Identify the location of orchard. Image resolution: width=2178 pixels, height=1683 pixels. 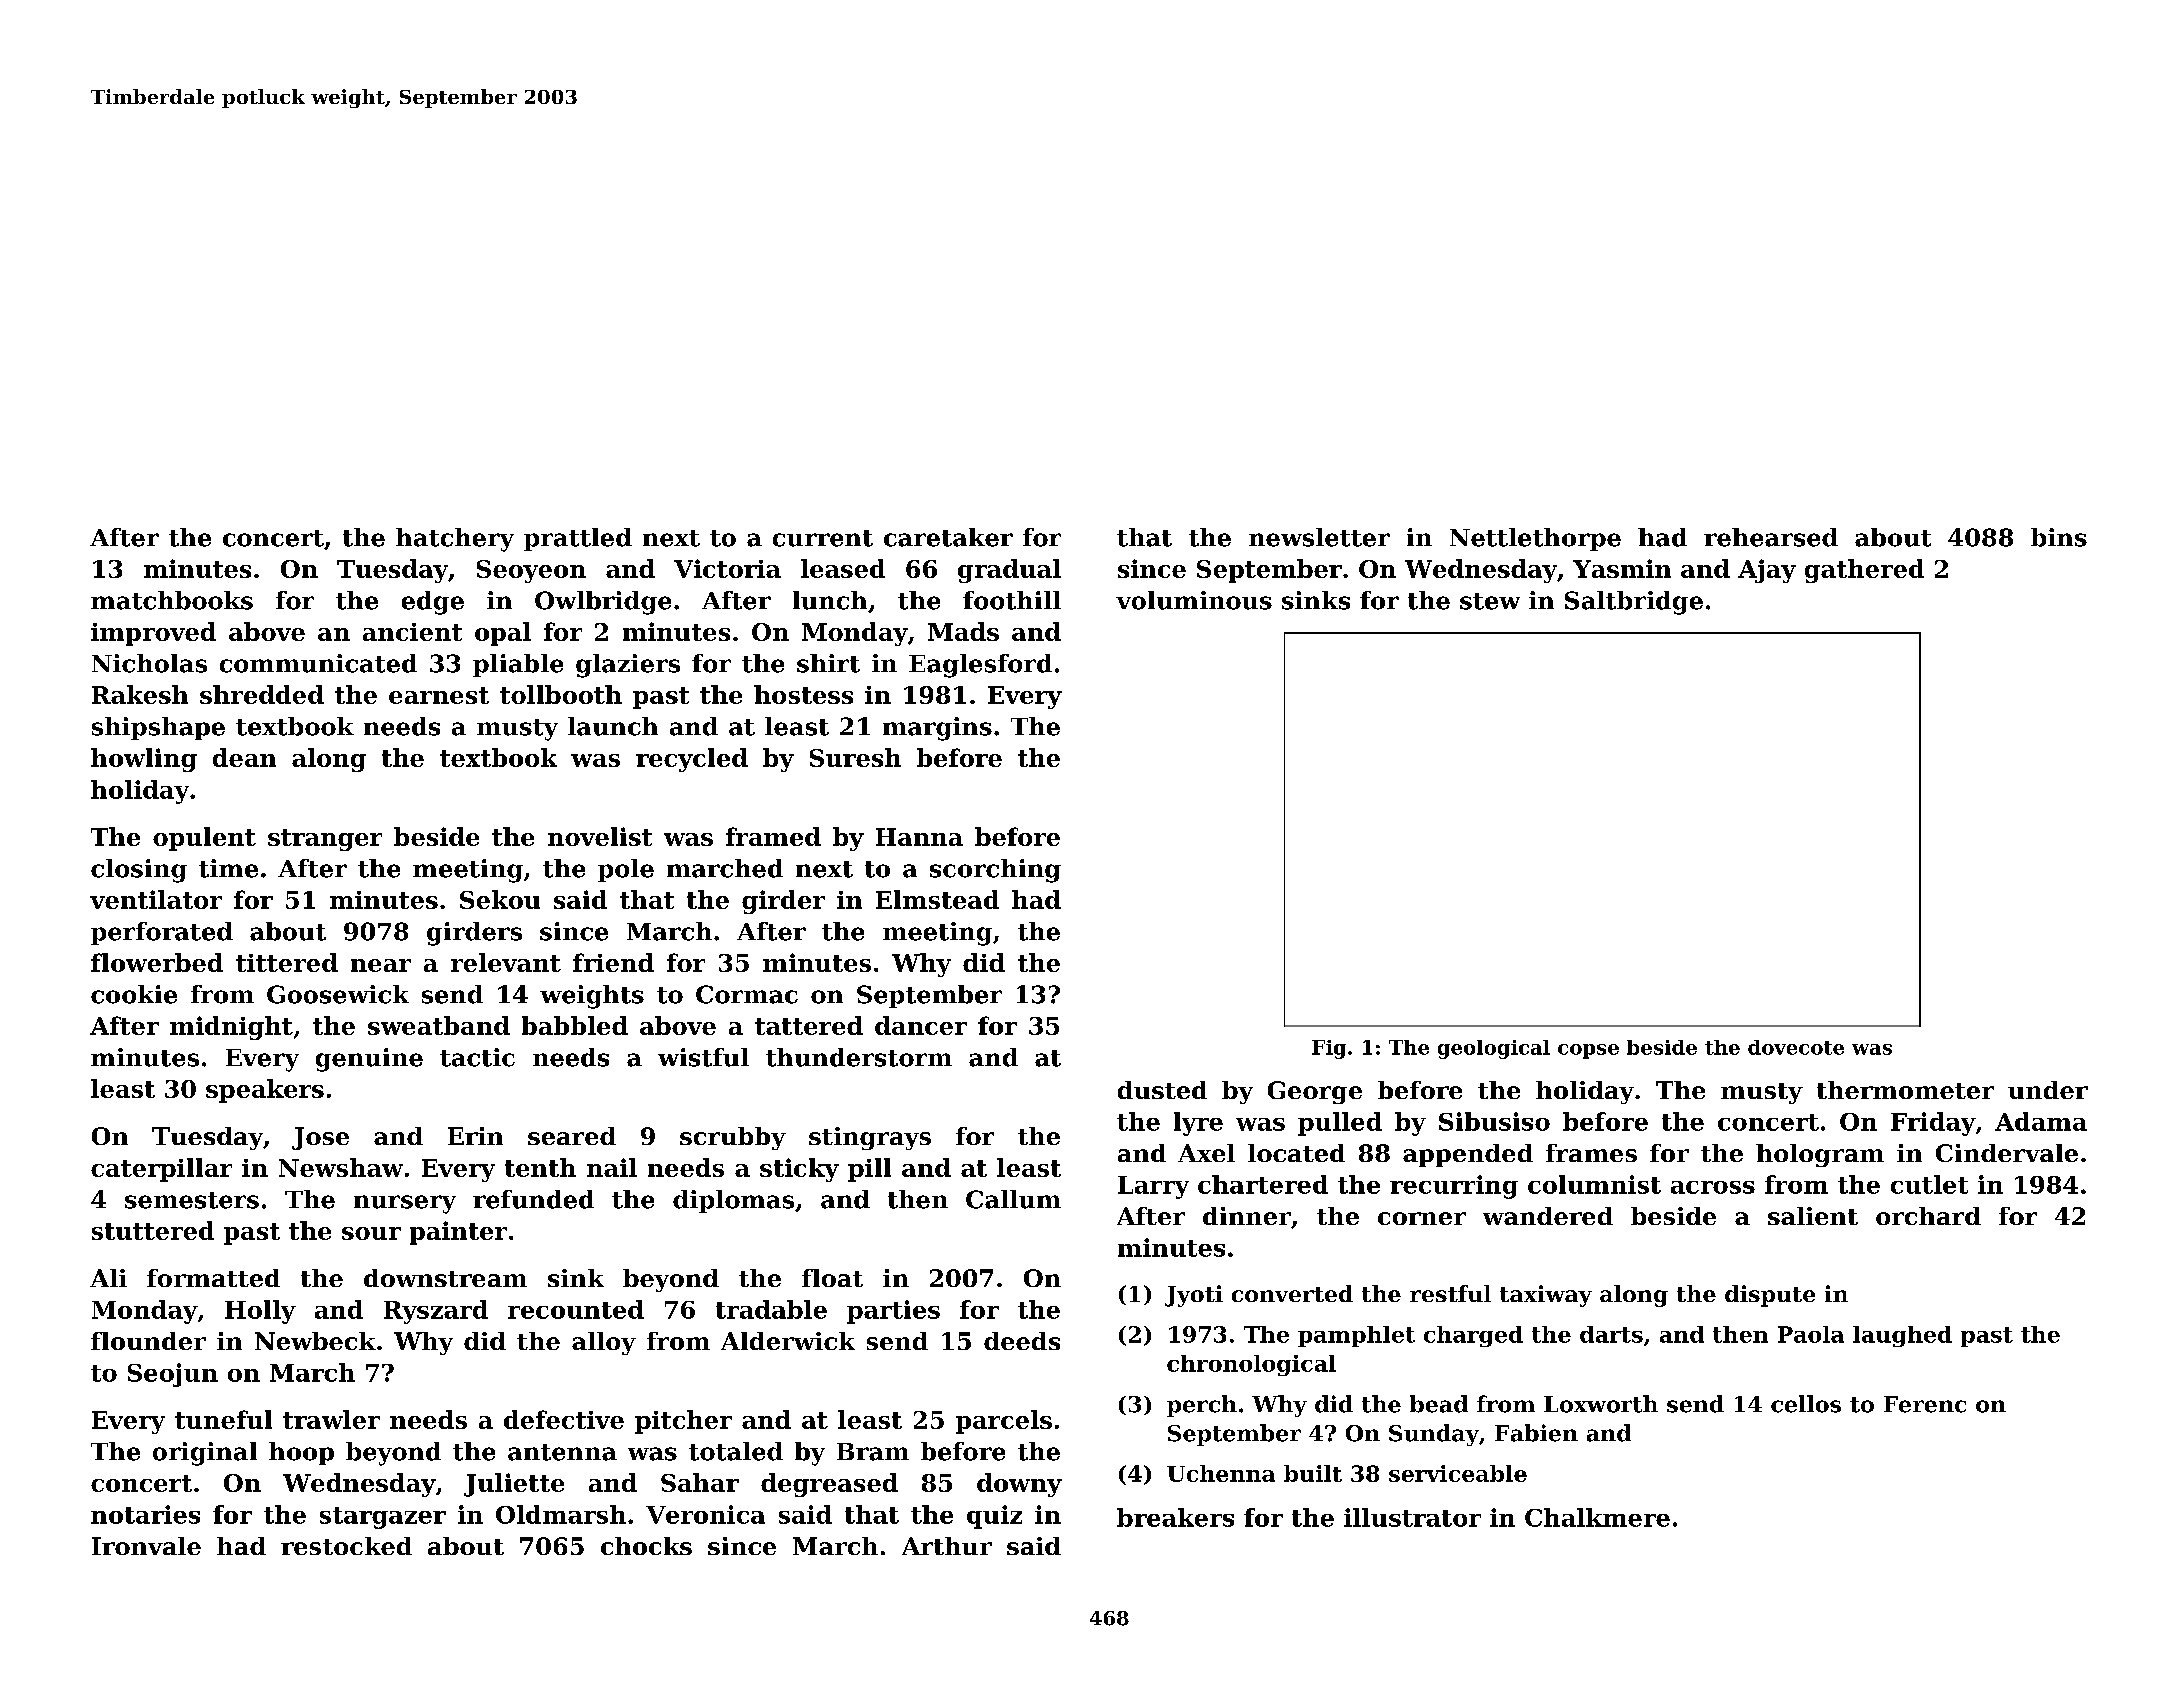
(1928, 1216).
